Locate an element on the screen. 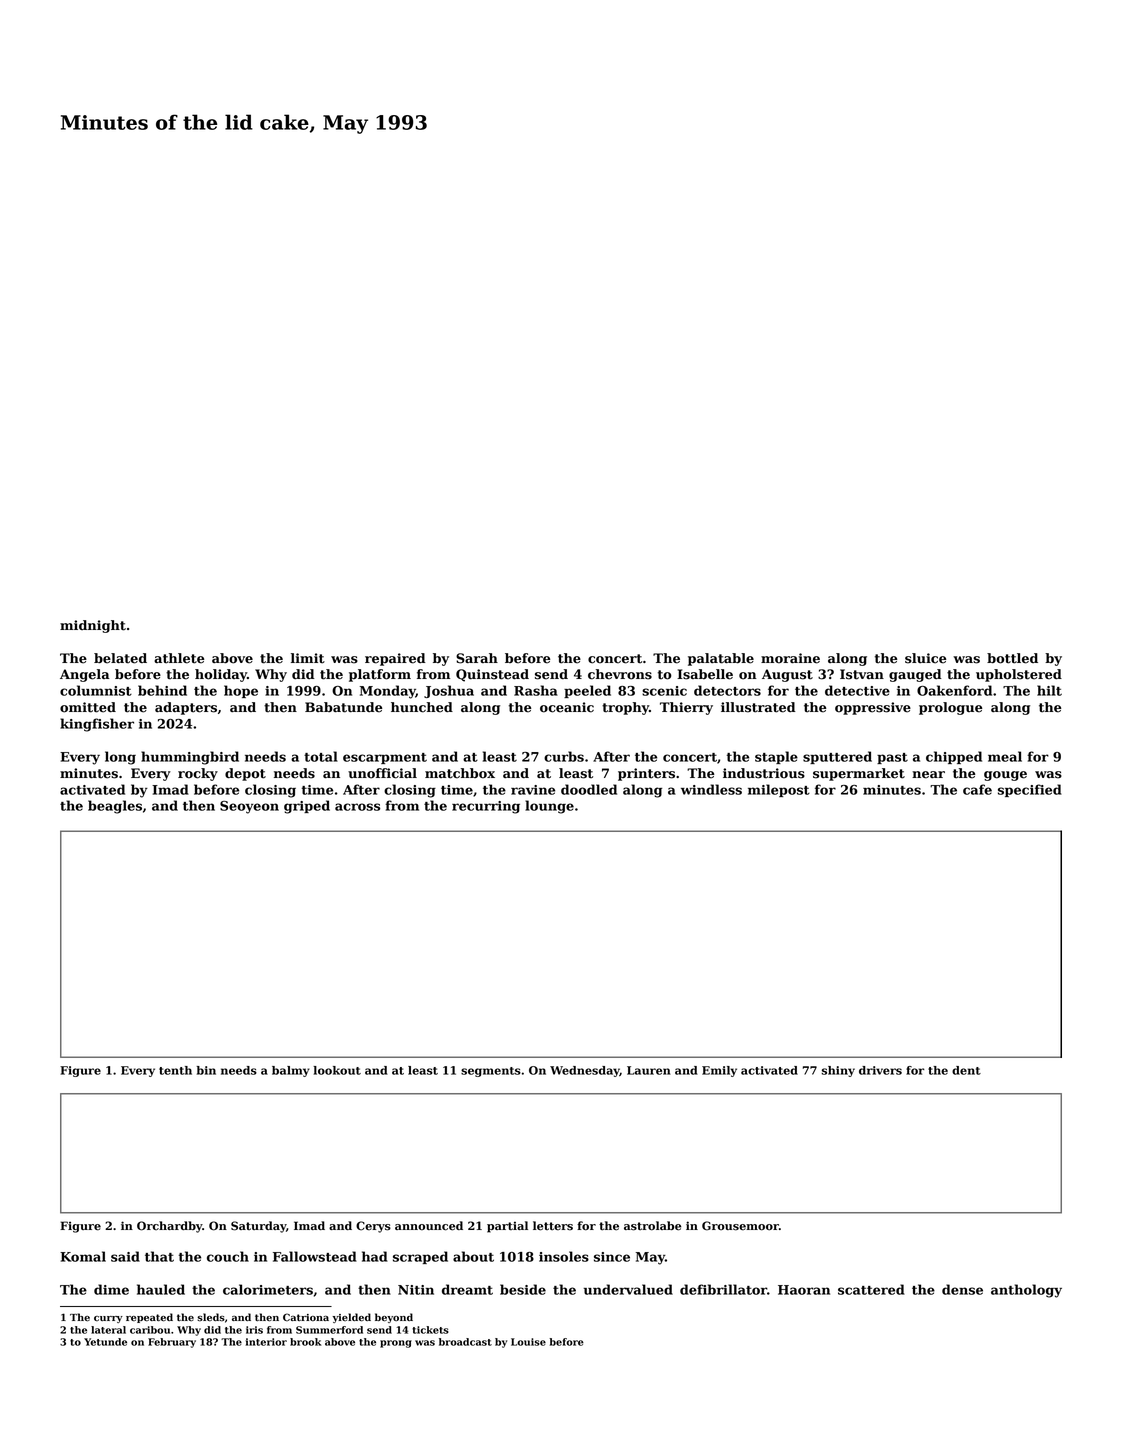 Image resolution: width=1122 pixels, height=1453 pixels. dense is located at coordinates (962, 1289).
